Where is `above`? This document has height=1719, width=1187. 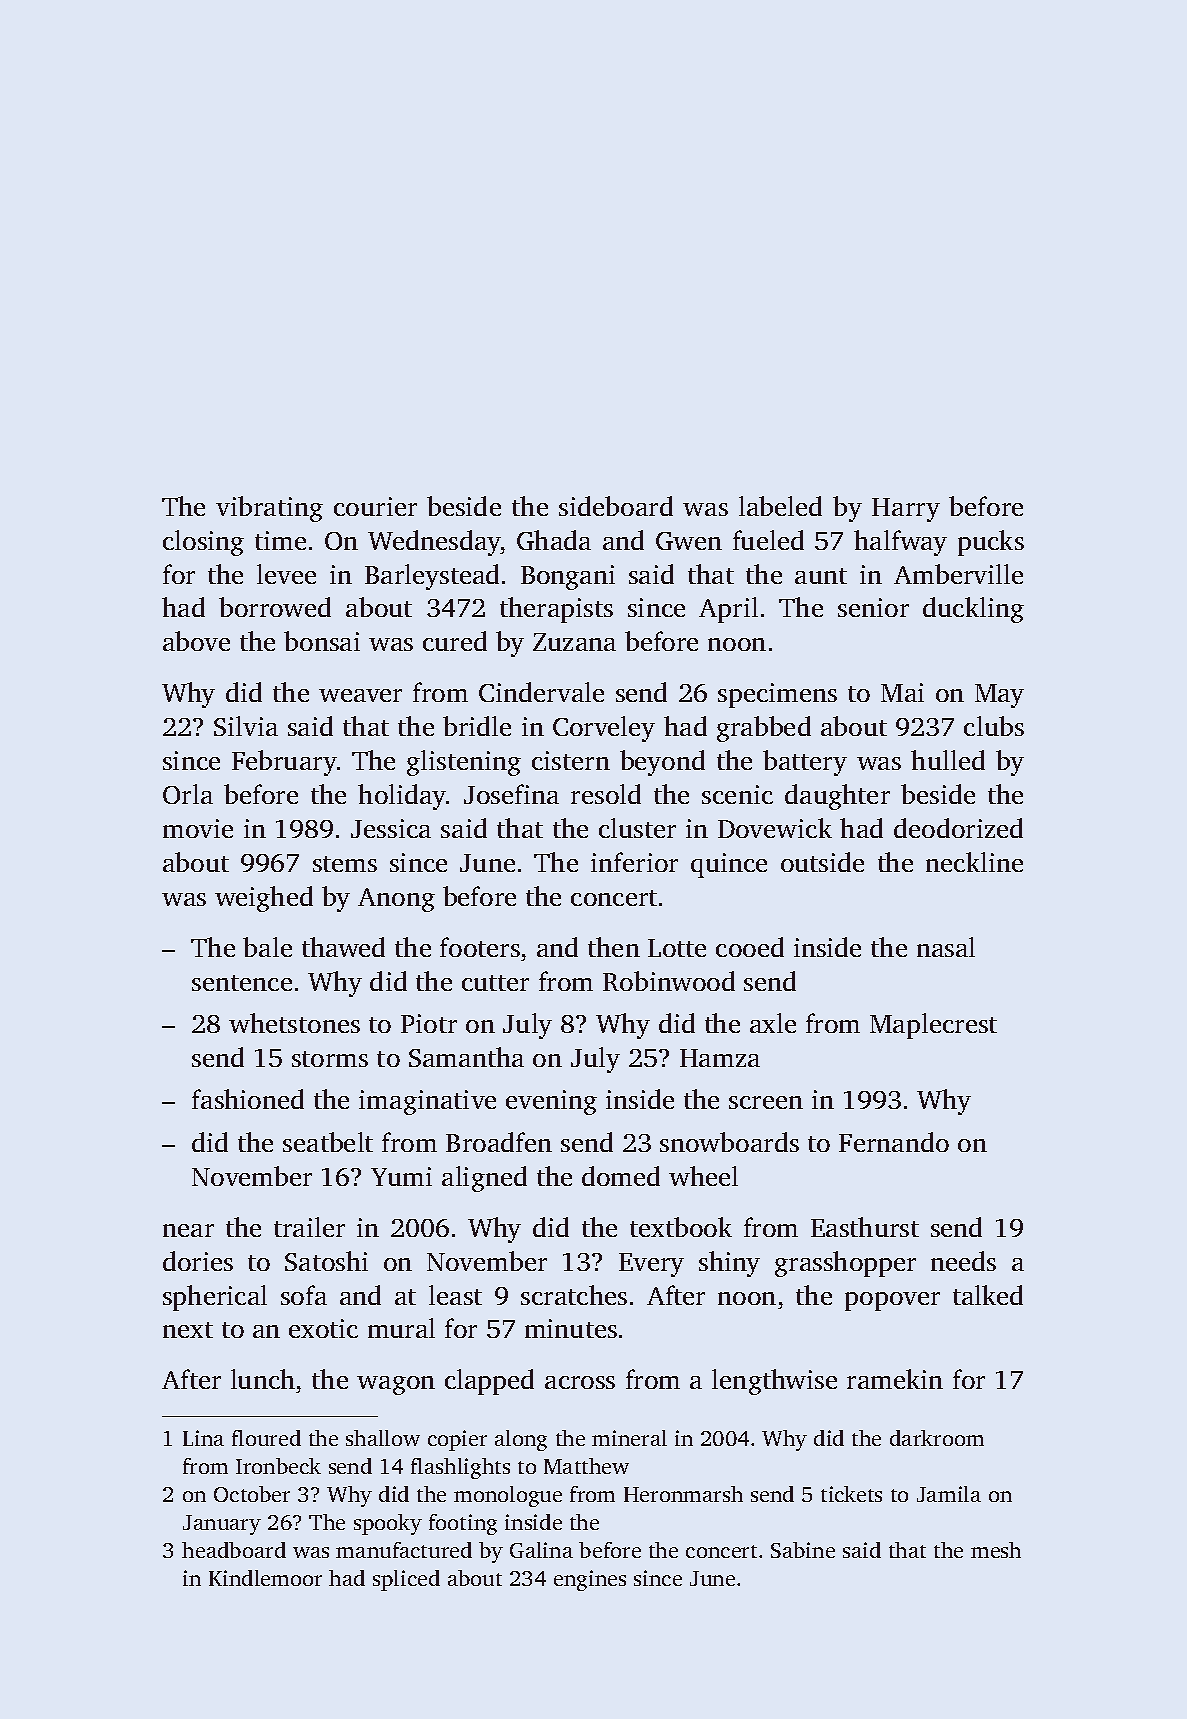
above is located at coordinates (196, 641).
